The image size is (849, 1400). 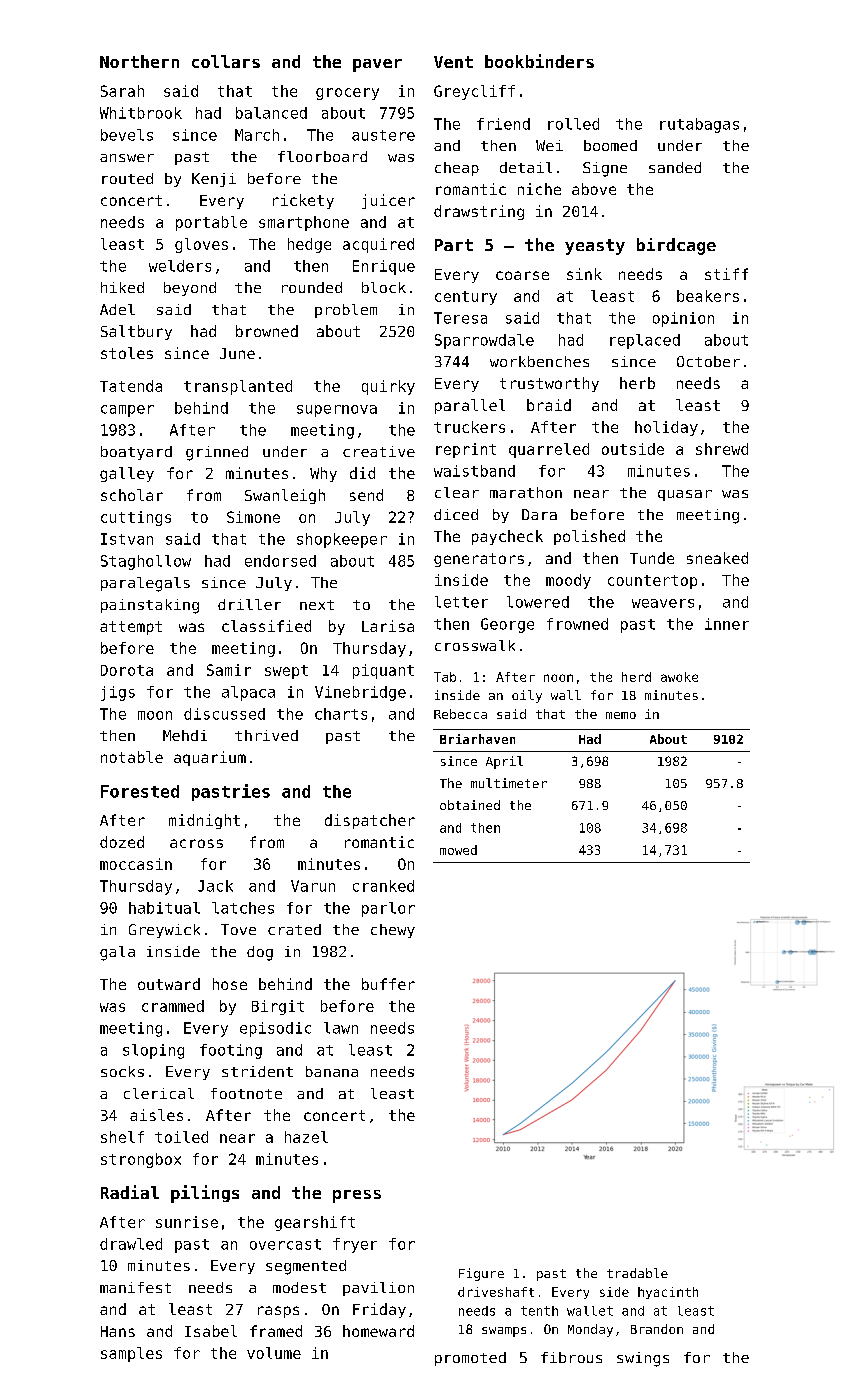 I want to click on herd, so click(x=636, y=677).
